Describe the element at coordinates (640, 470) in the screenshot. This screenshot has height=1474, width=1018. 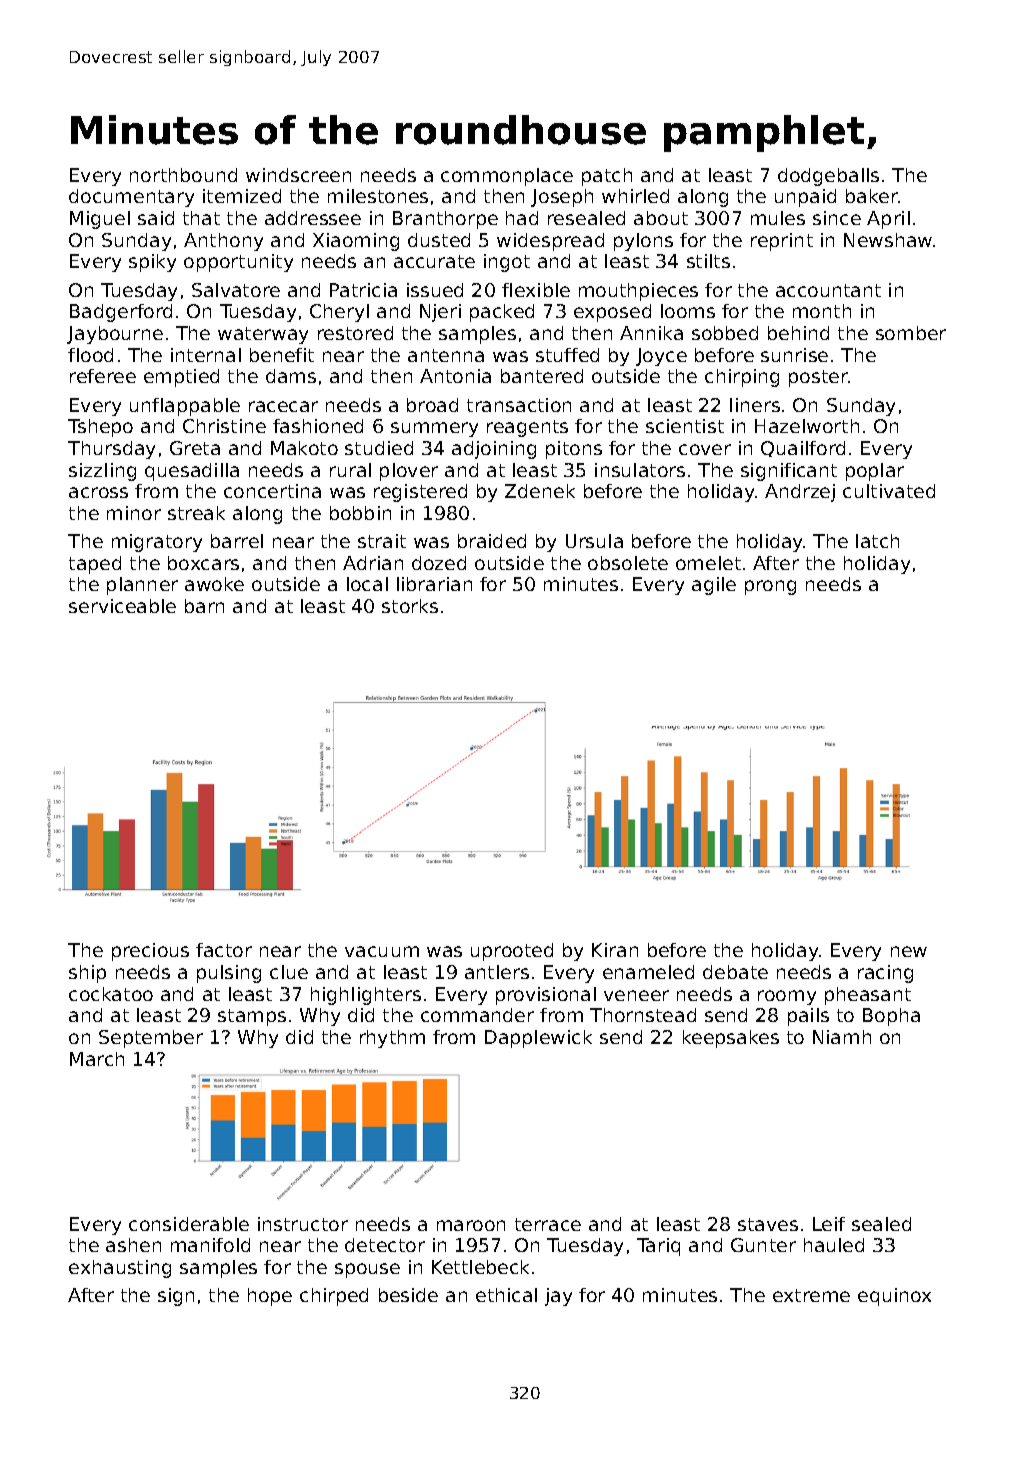
I see `insulators` at that location.
